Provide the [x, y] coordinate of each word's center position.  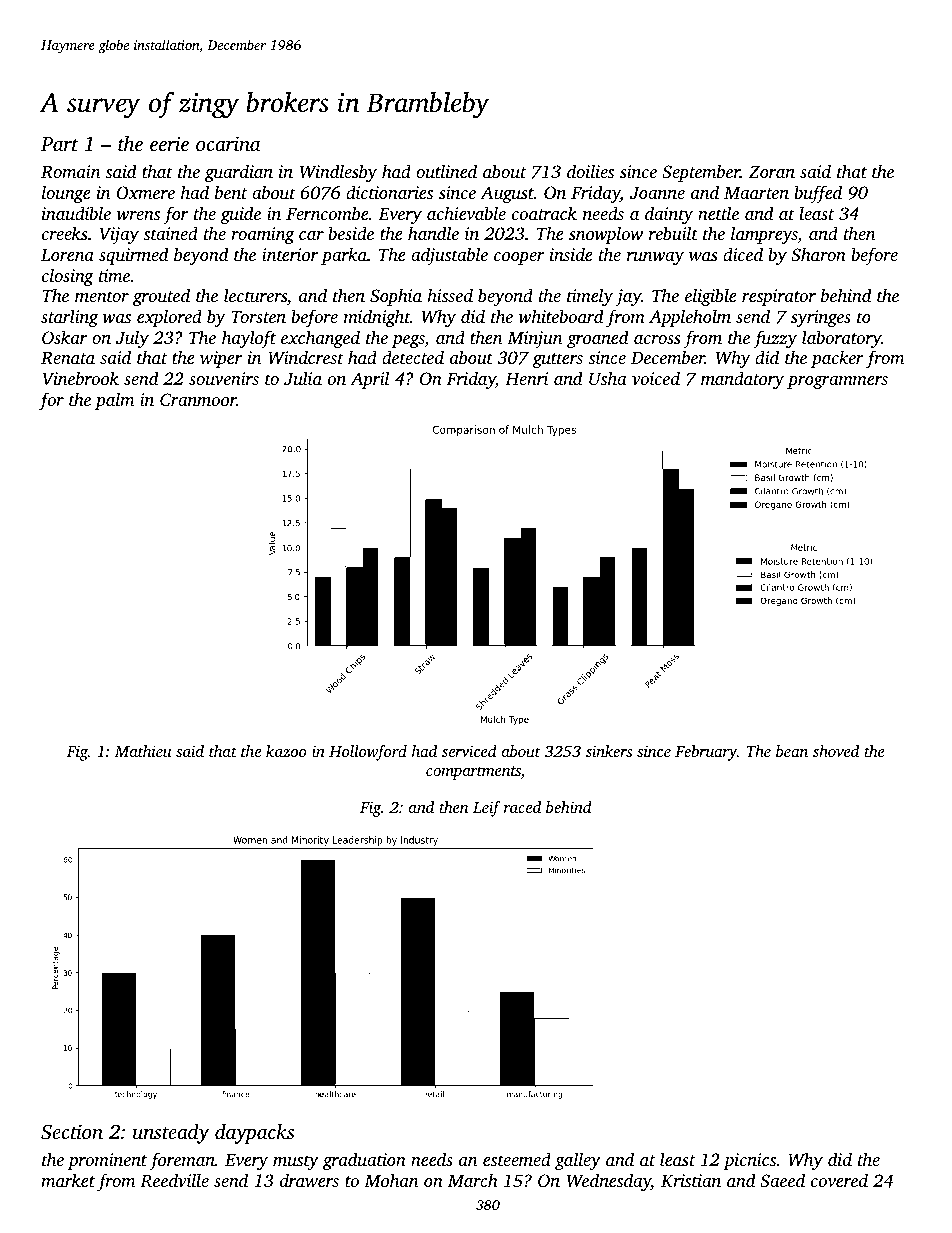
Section [72, 1132]
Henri [526, 378]
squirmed [133, 256]
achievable [466, 213]
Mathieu [143, 751]
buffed [818, 194]
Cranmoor [198, 400]
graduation [364, 1161]
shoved [836, 751]
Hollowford [368, 753]
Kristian [691, 1181]
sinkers [609, 751]
